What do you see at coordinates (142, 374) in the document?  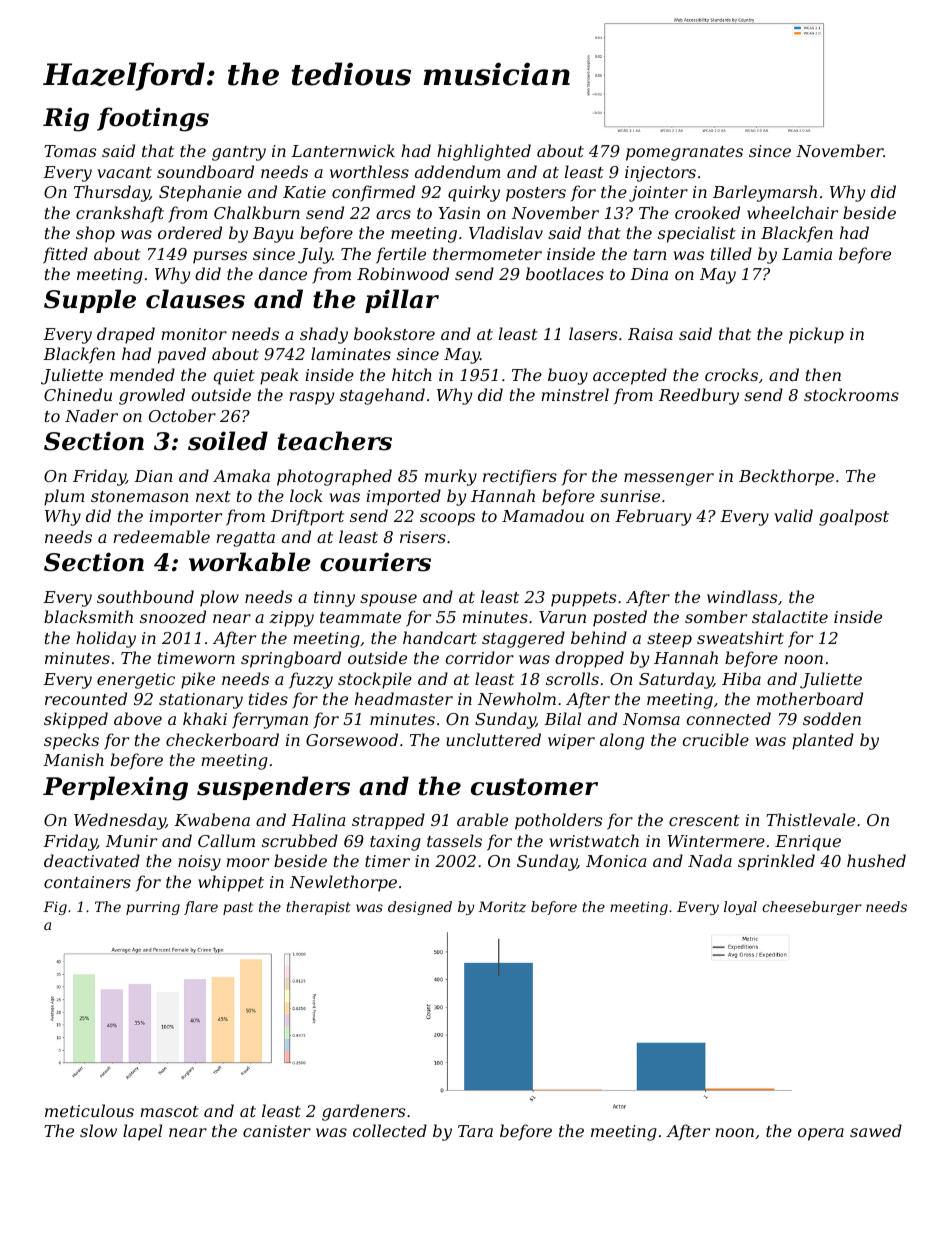 I see `mended` at bounding box center [142, 374].
